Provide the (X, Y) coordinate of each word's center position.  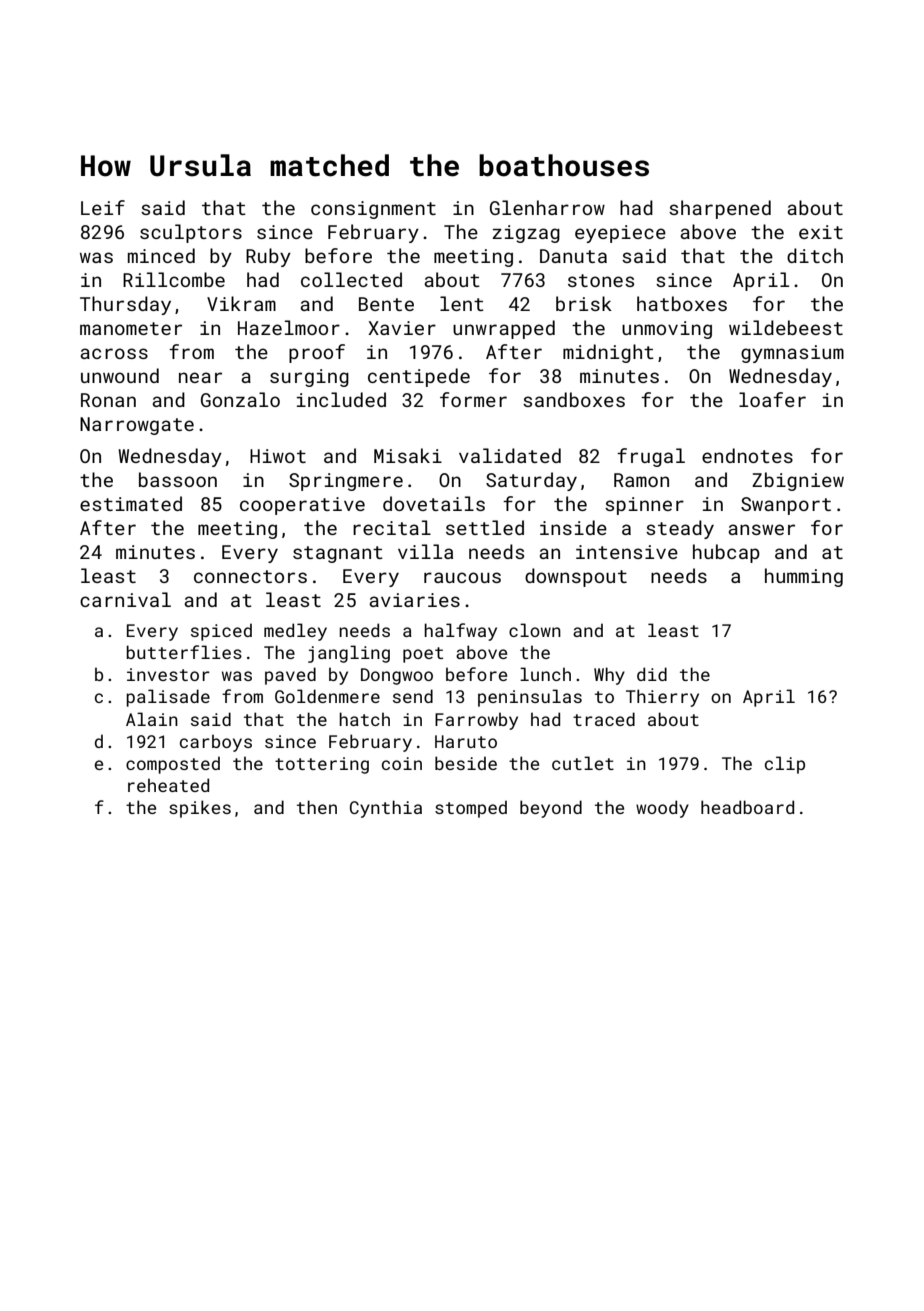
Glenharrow (547, 207)
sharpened (720, 209)
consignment (373, 210)
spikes (200, 809)
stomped (471, 809)
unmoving (667, 330)
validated (510, 455)
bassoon (178, 479)
